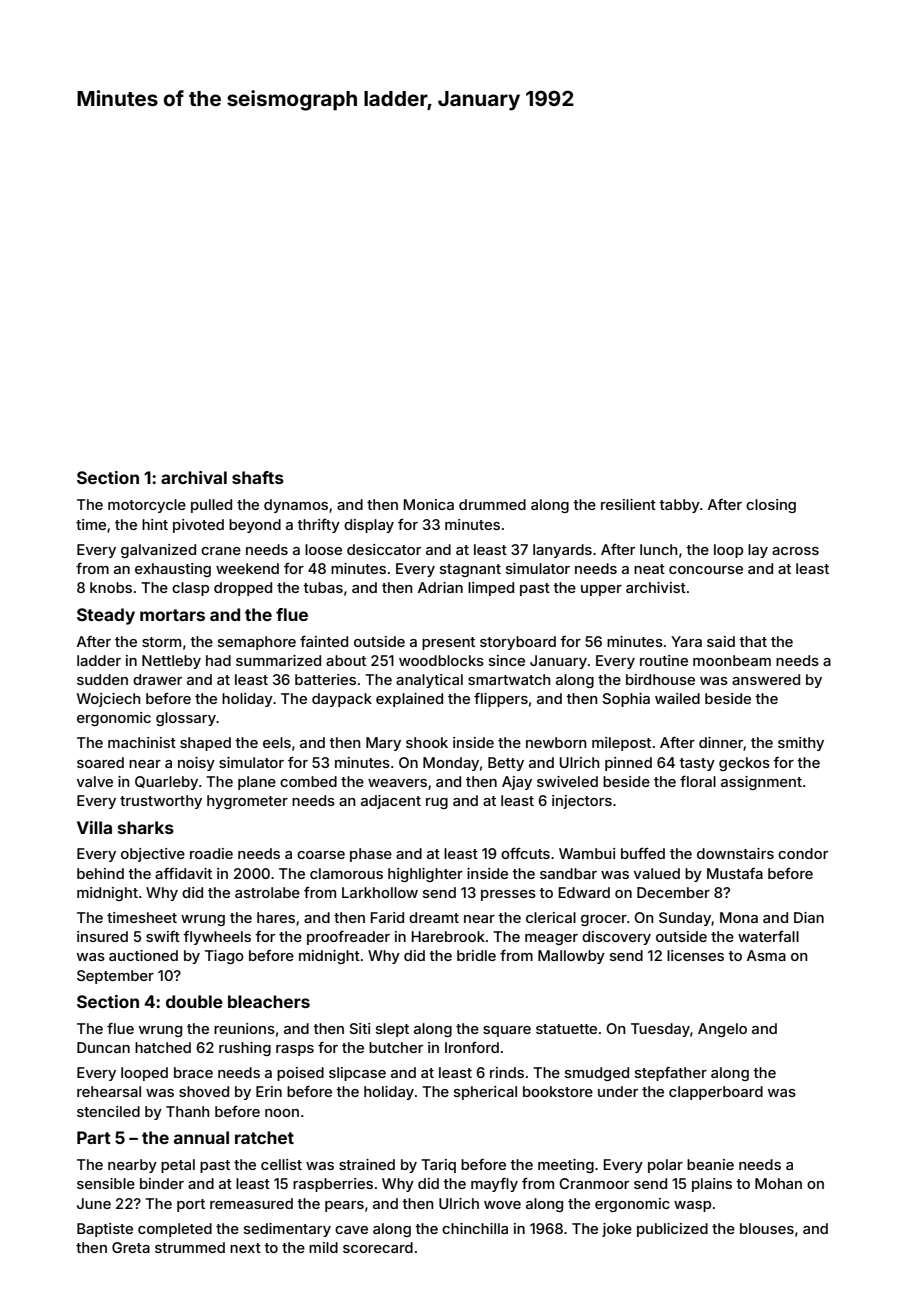  I want to click on Greta, so click(131, 1247).
